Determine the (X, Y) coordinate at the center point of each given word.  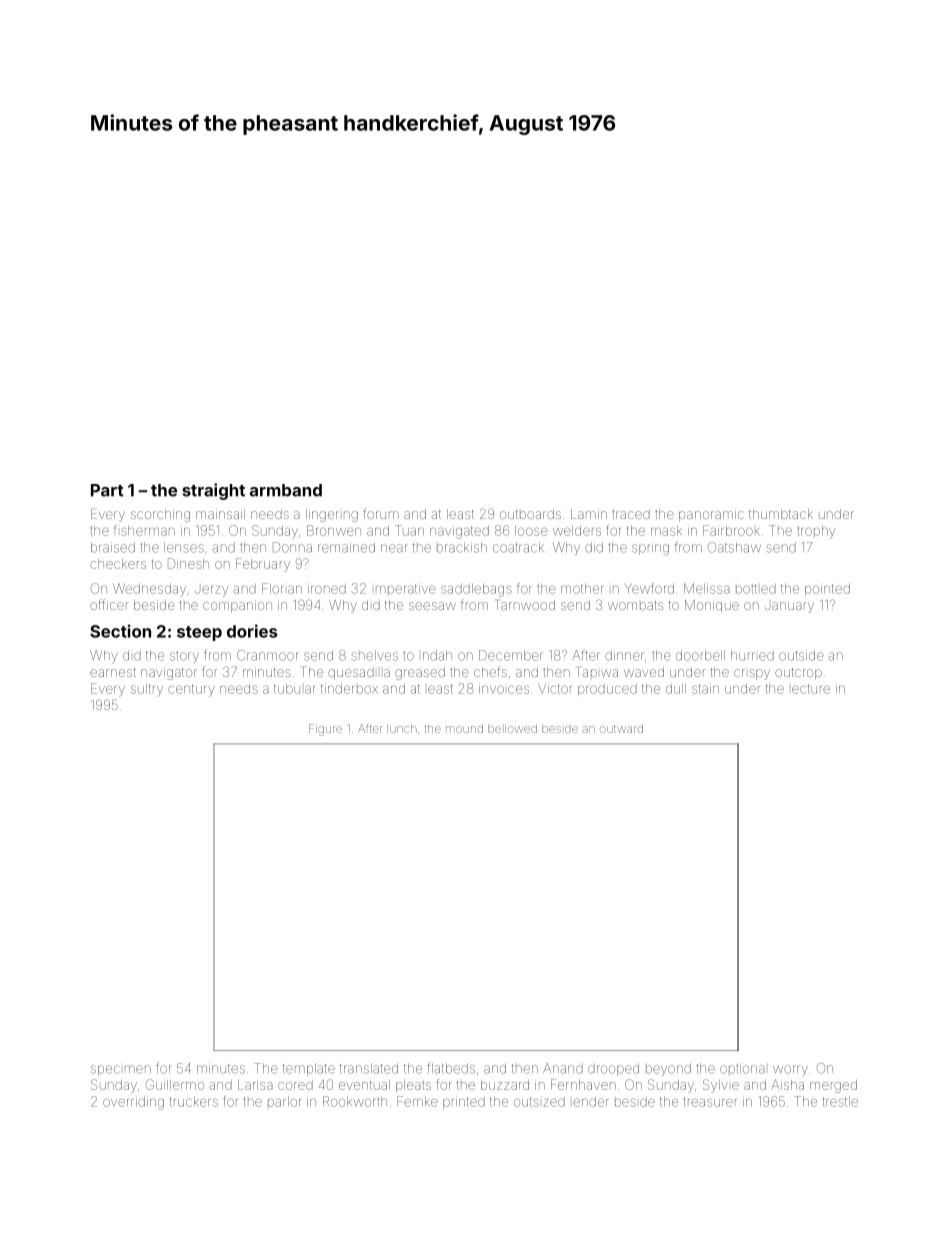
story (184, 657)
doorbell (700, 655)
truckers (194, 1102)
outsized (539, 1102)
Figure (325, 730)
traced (631, 514)
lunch (402, 728)
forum (381, 513)
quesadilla (359, 673)
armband (286, 490)
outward (621, 728)
